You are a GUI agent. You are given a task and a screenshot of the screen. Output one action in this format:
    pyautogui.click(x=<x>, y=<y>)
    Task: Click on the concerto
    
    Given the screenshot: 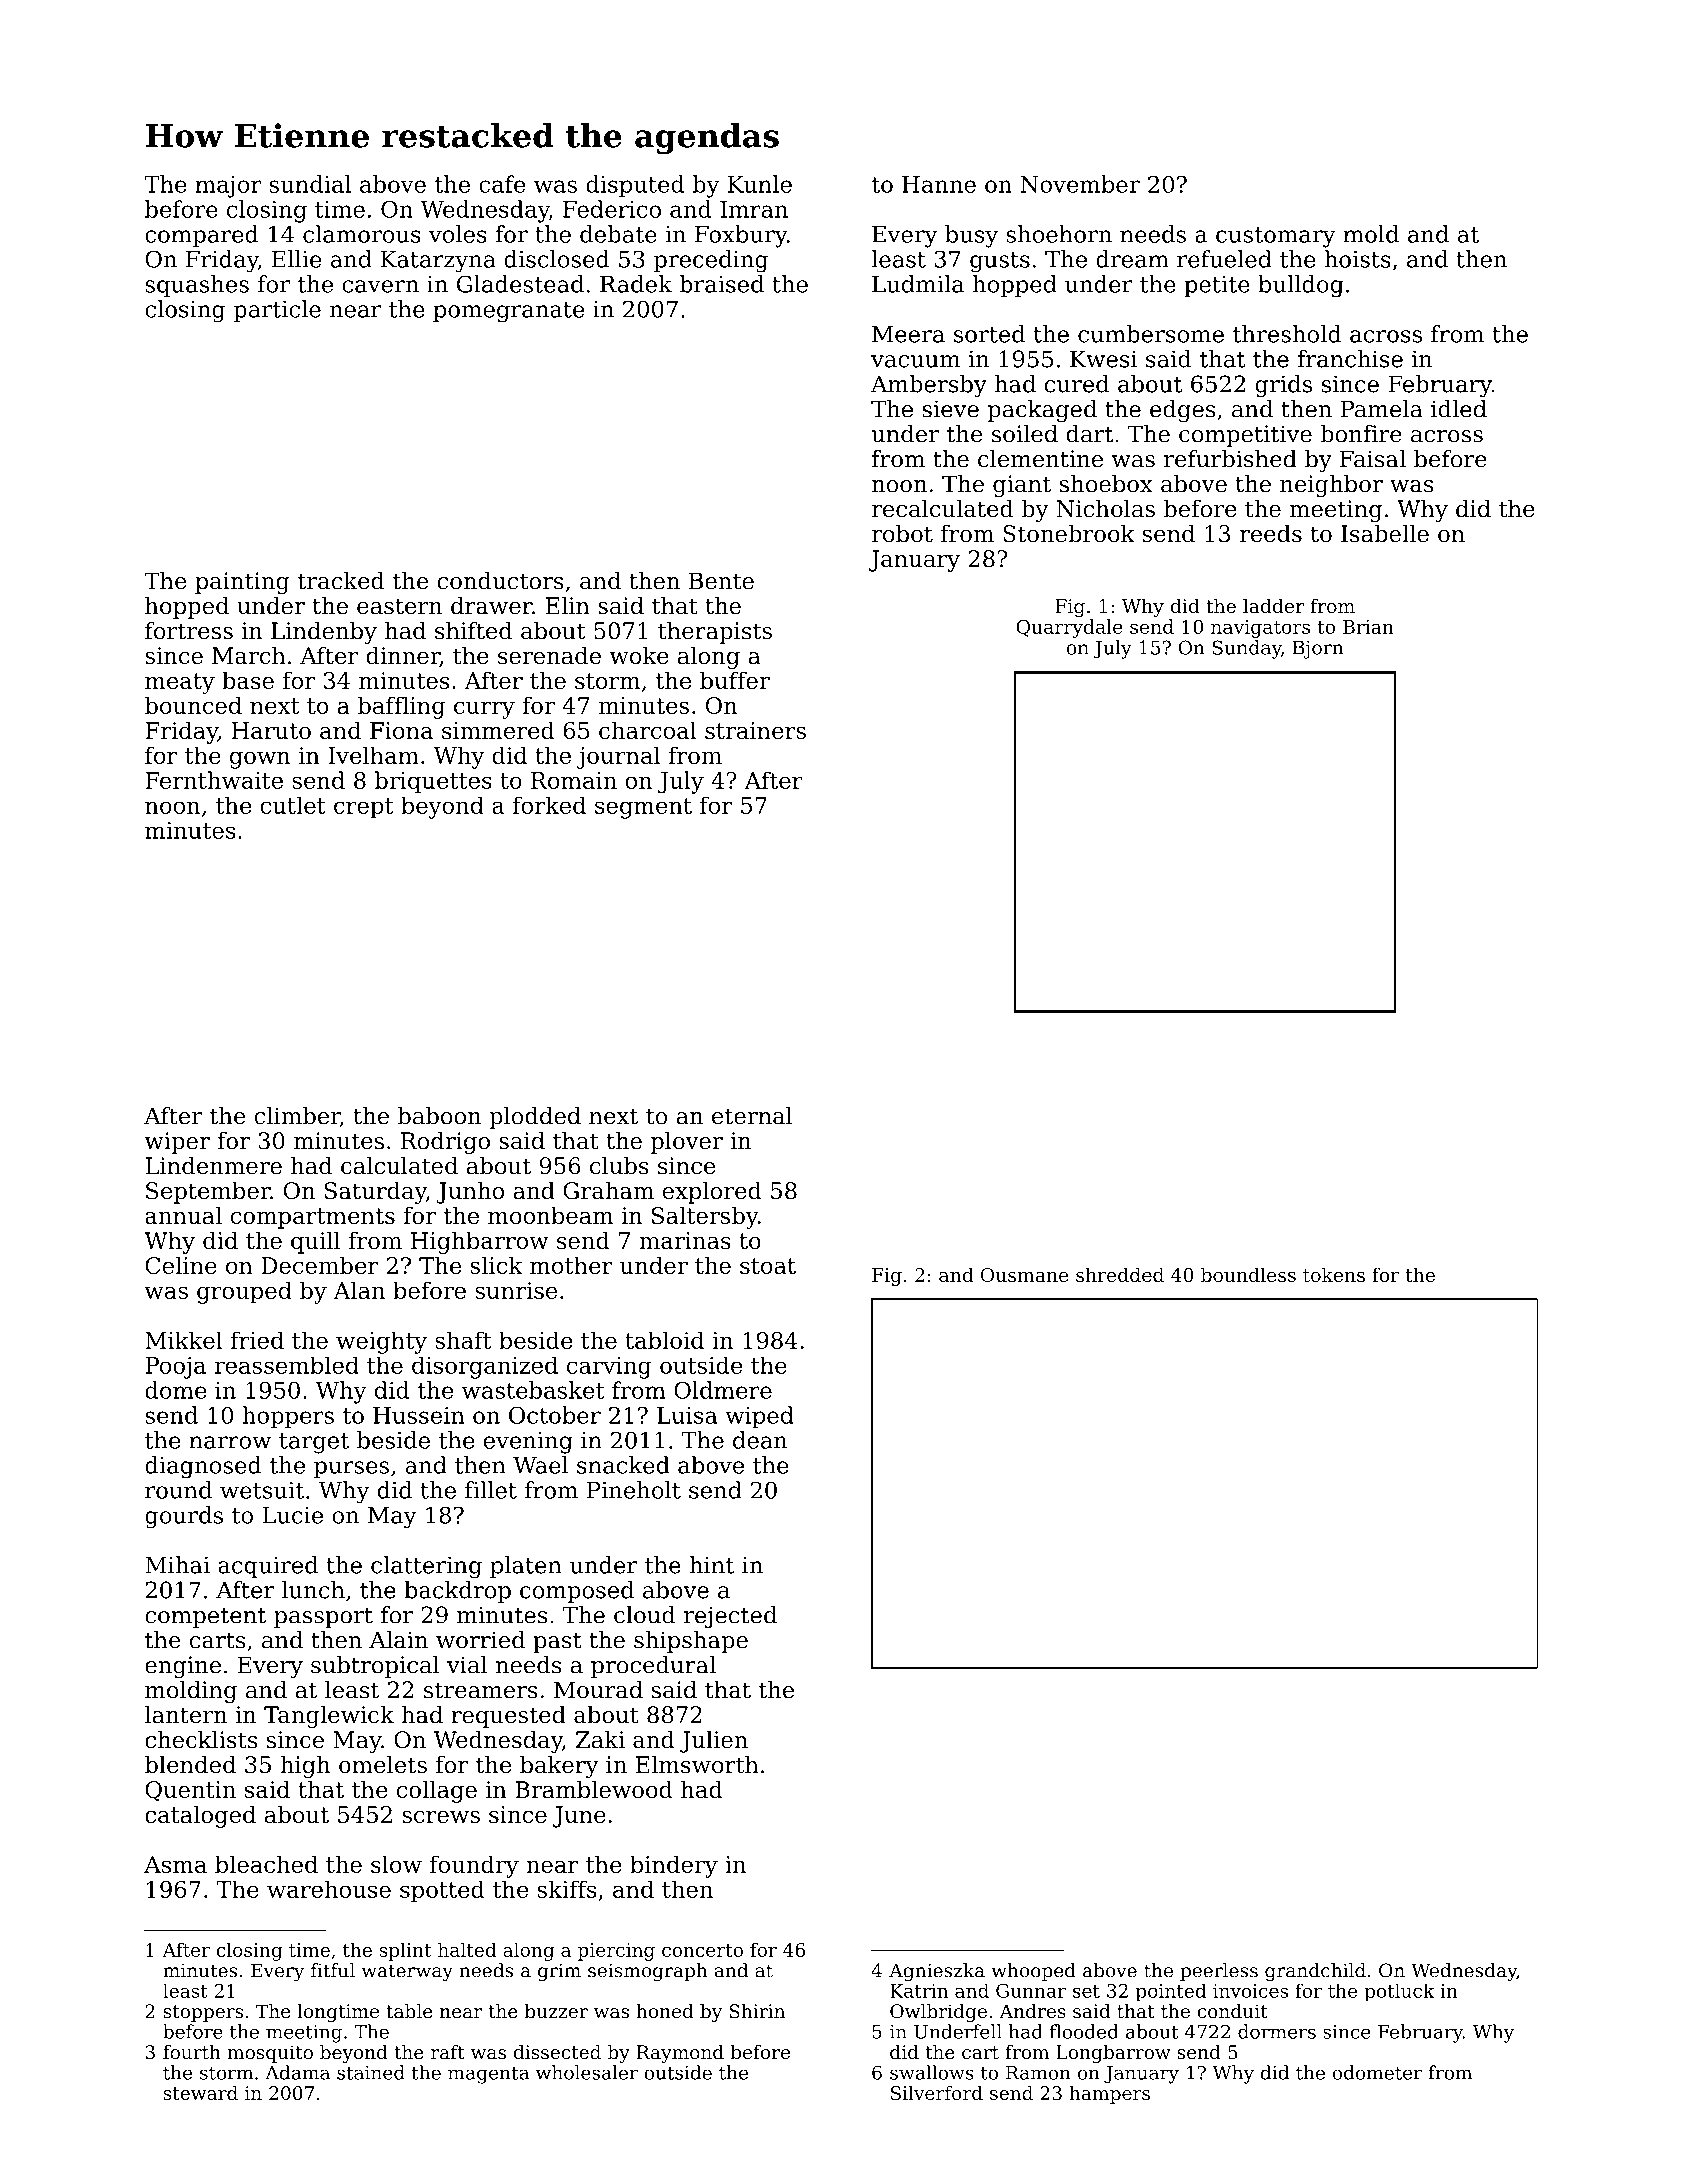 What is the action you would take?
    pyautogui.click(x=702, y=1950)
